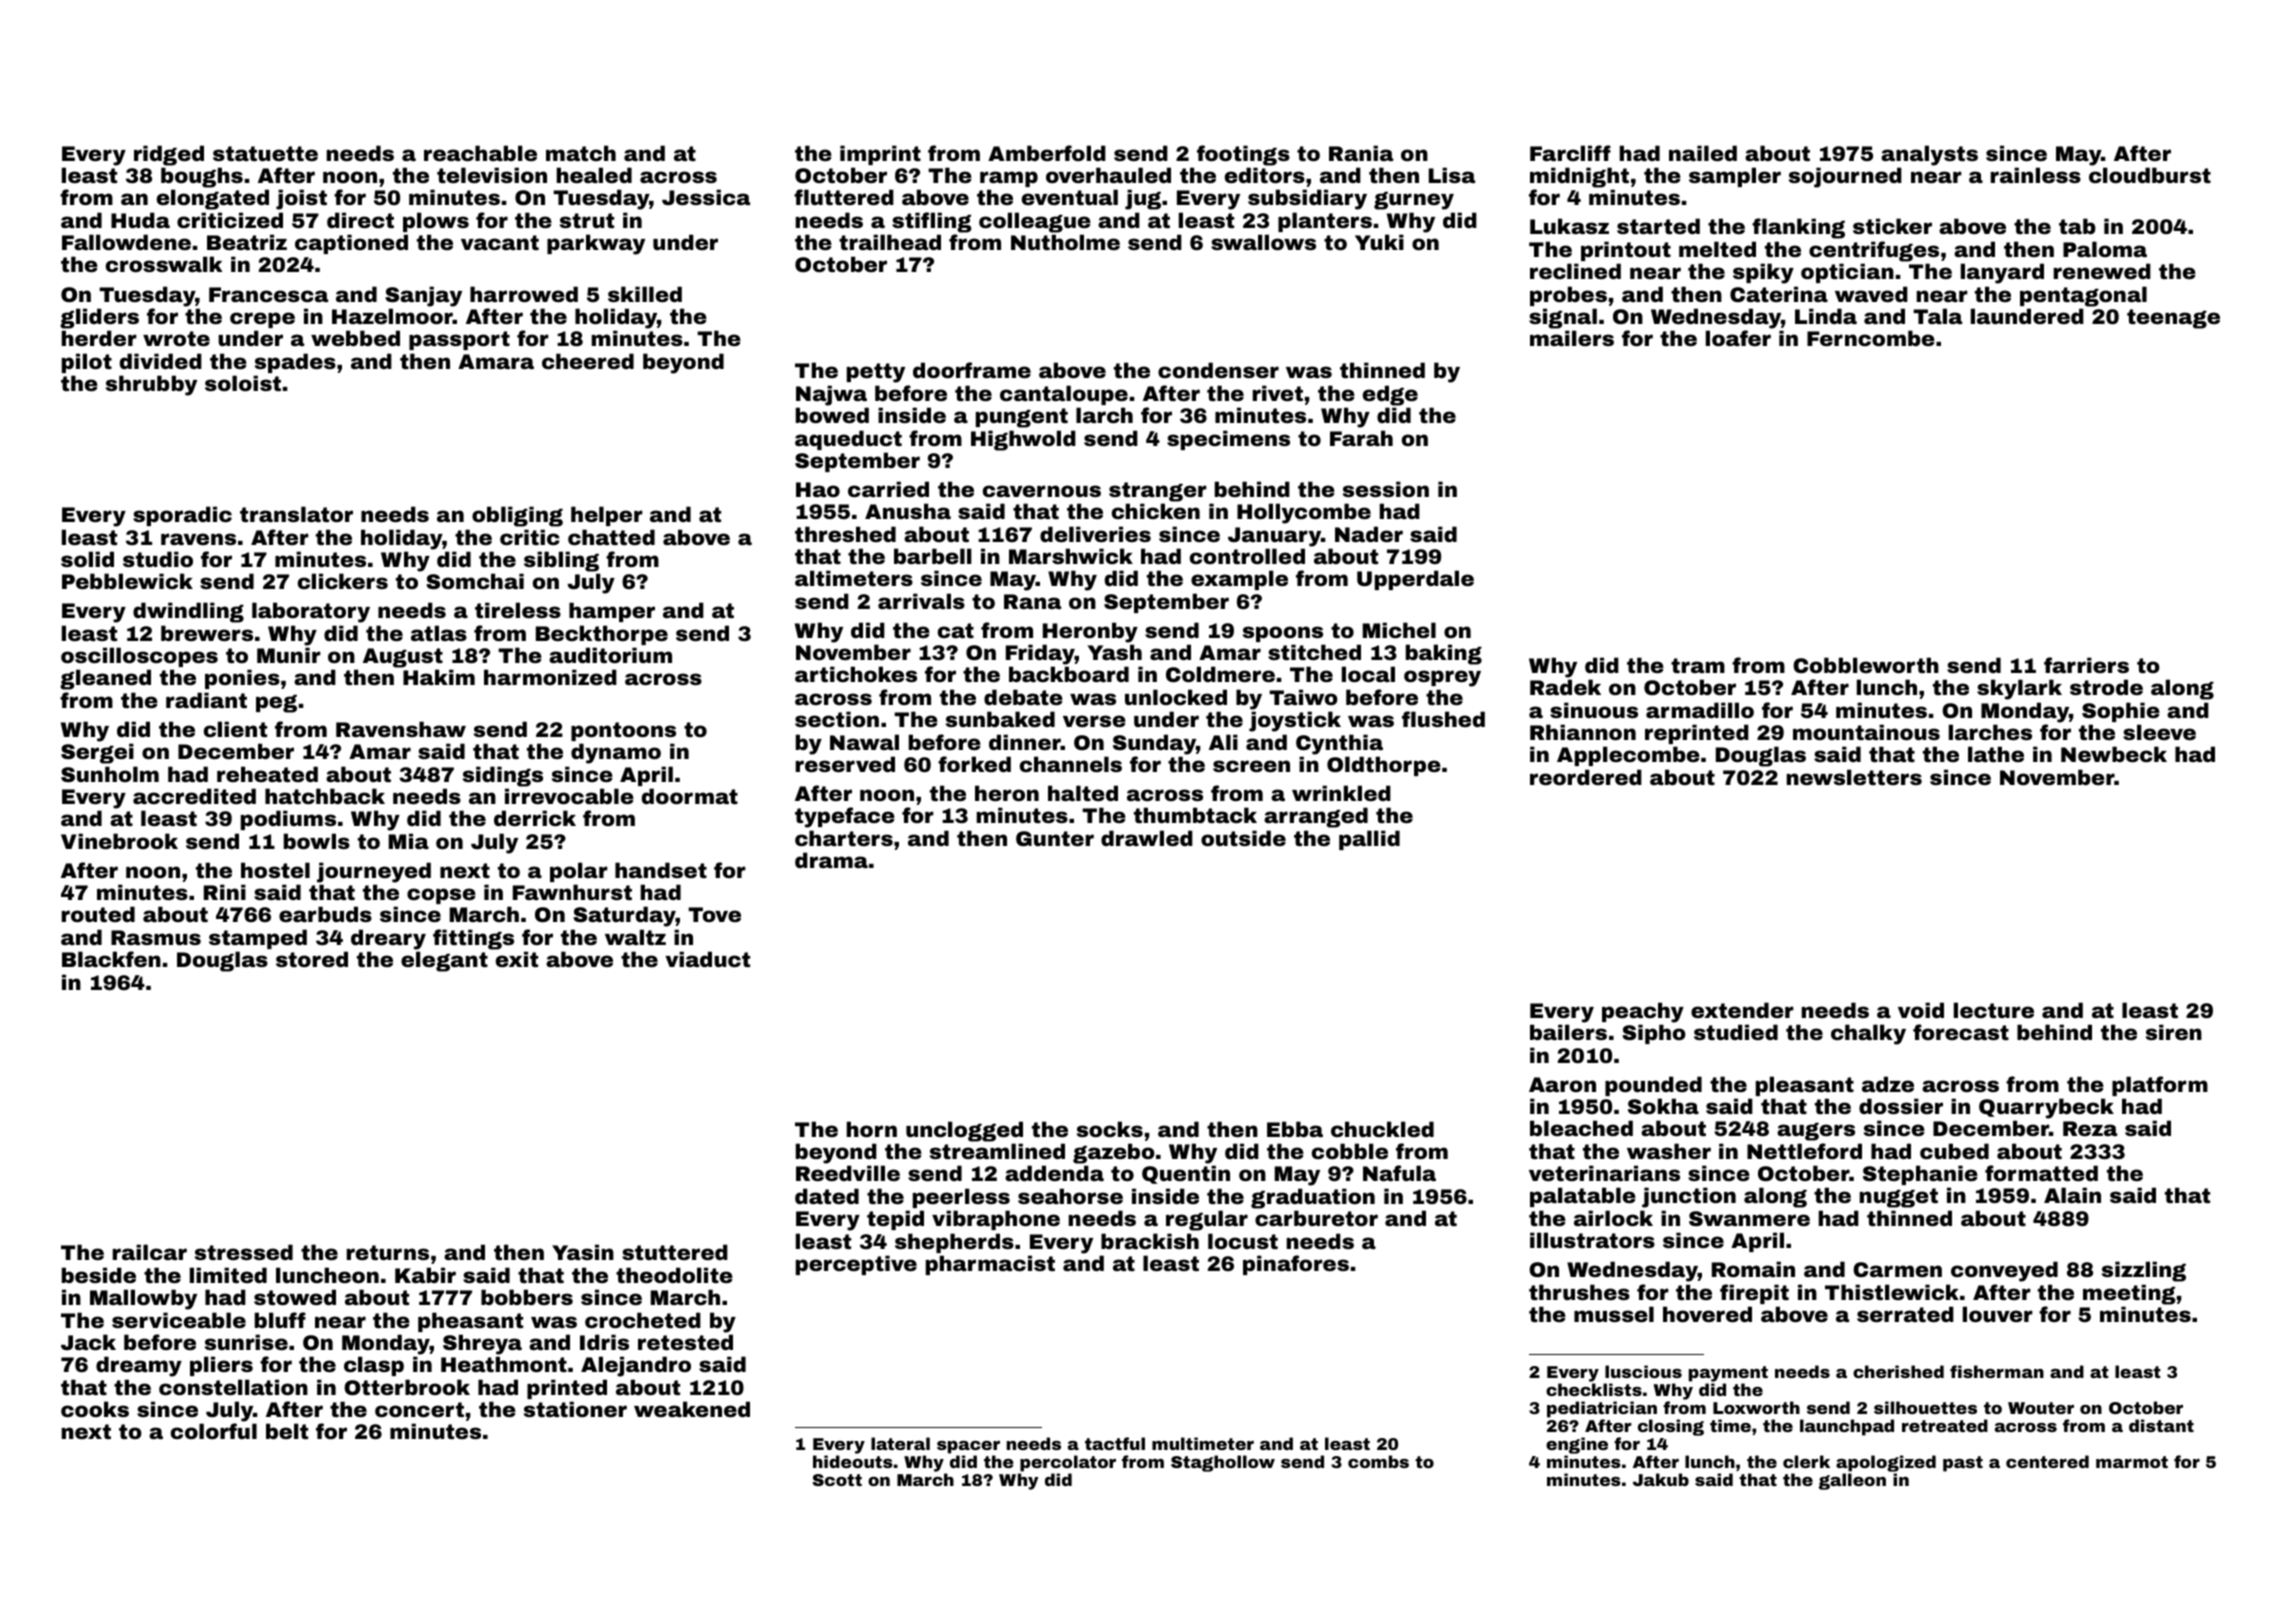  Describe the element at coordinates (1871, 338) in the screenshot. I see `Ferncombe` at that location.
